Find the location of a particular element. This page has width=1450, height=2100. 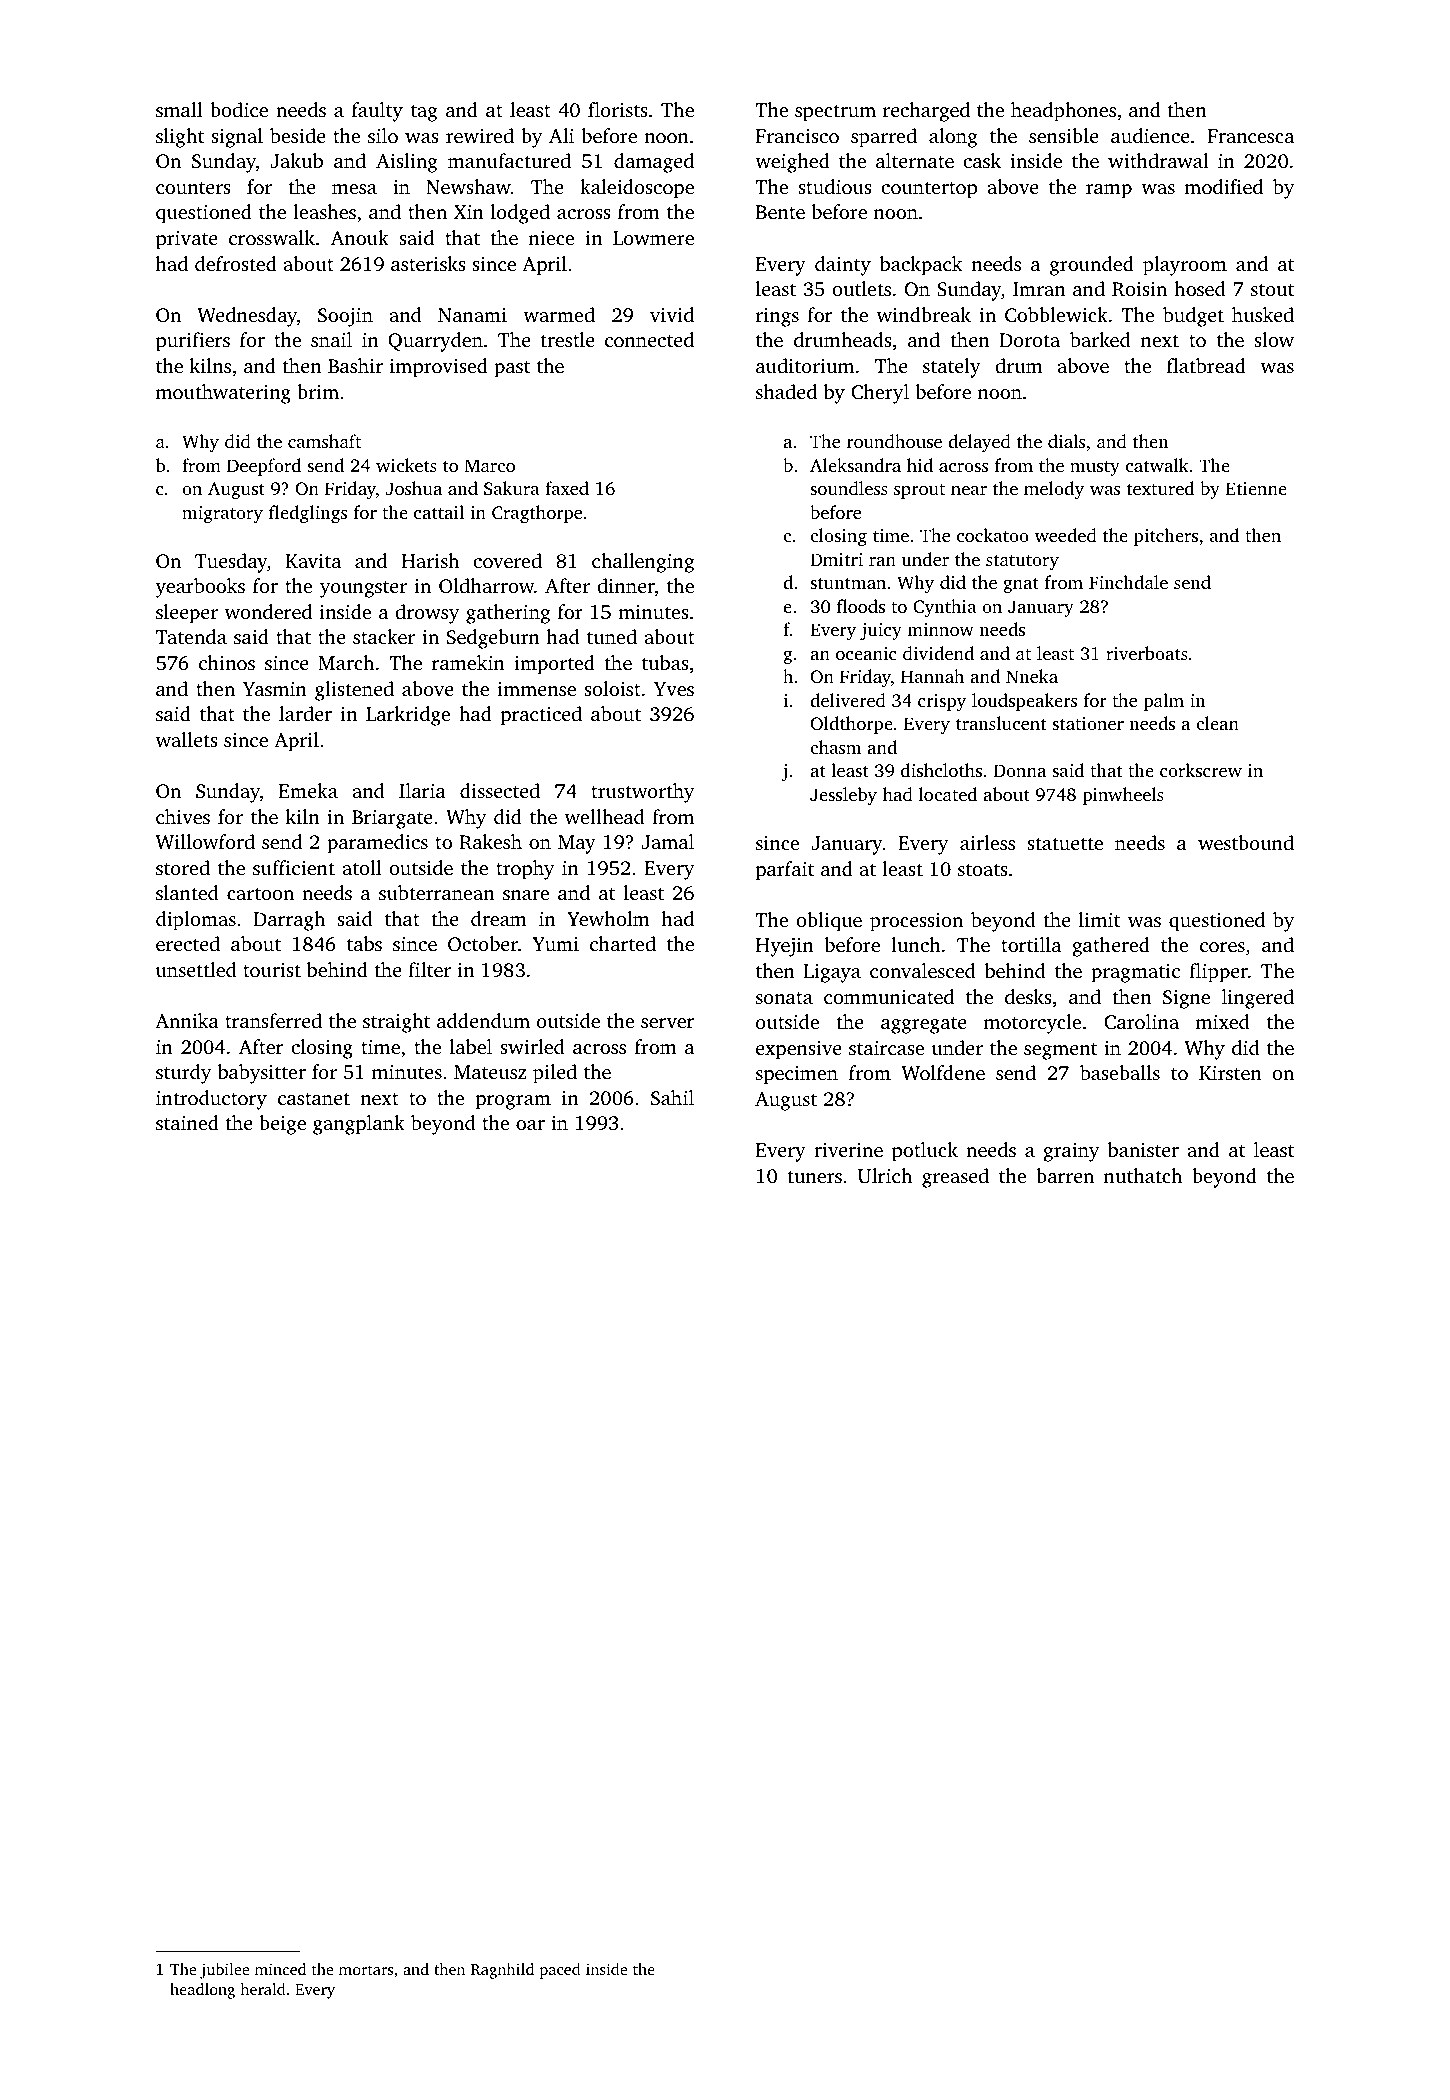

crosswalk is located at coordinates (272, 237).
